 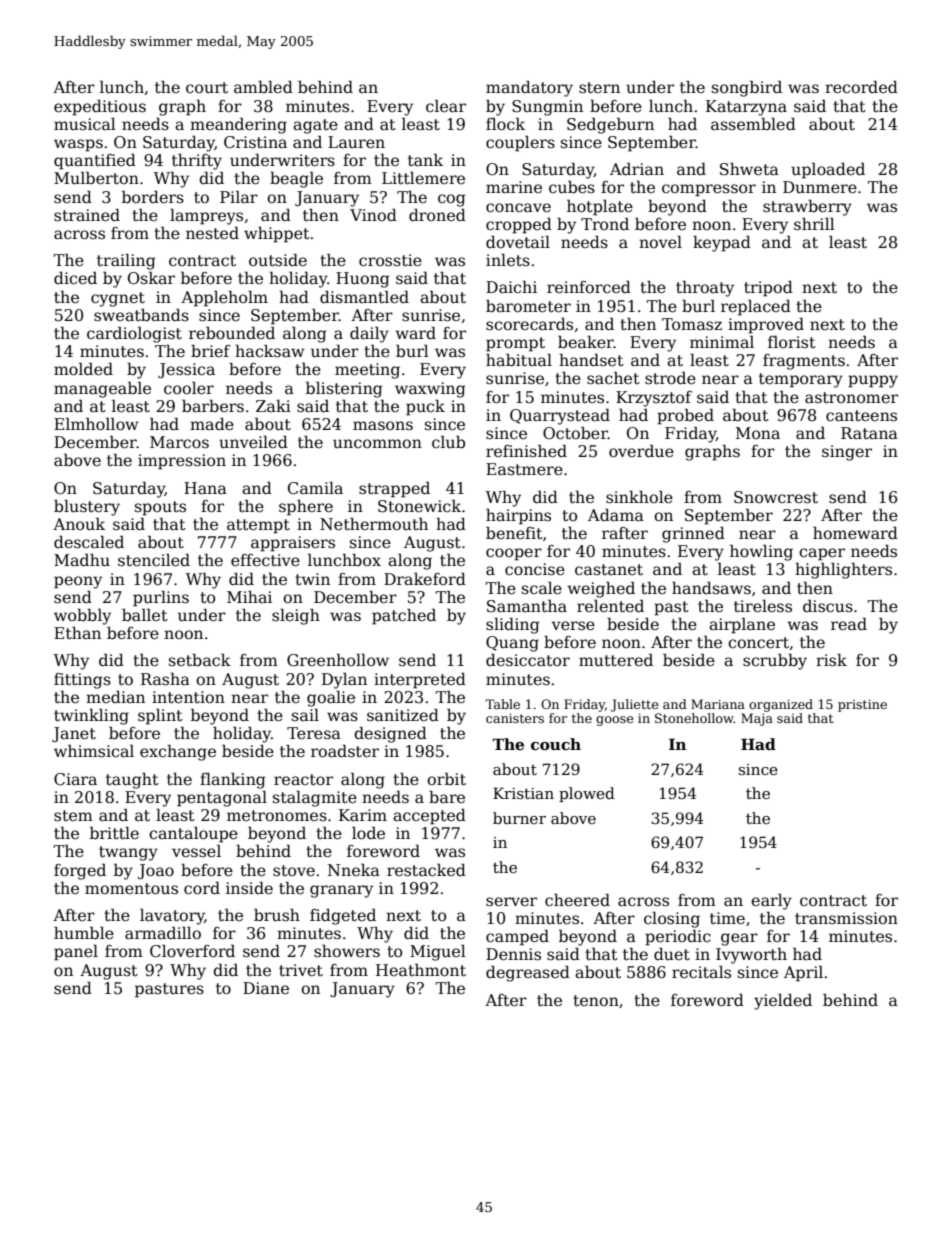 What do you see at coordinates (266, 988) in the page?
I see `Diane` at bounding box center [266, 988].
